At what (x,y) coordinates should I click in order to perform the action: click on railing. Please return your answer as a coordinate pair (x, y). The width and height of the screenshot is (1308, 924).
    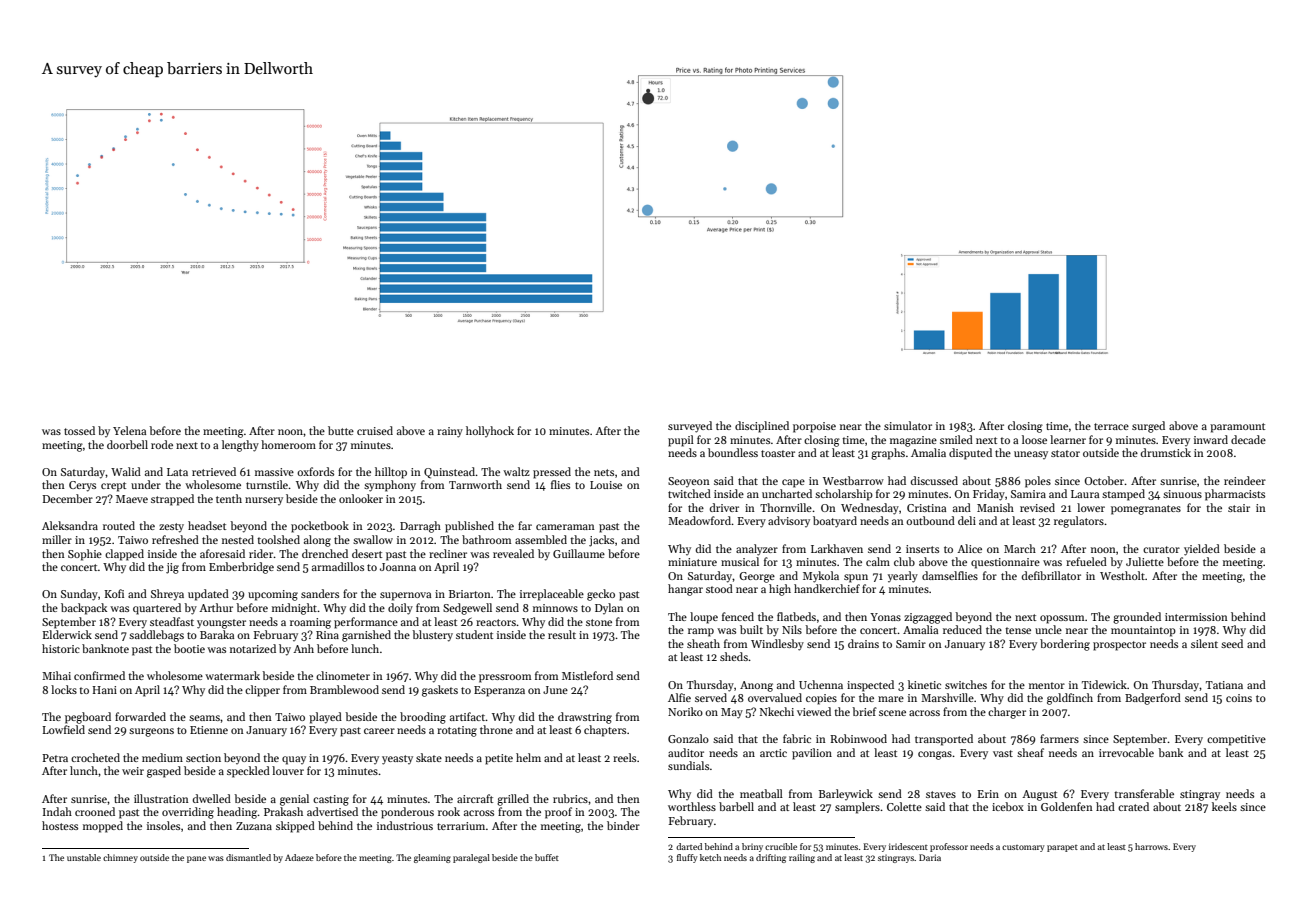
    Looking at the image, I should click on (802, 858).
